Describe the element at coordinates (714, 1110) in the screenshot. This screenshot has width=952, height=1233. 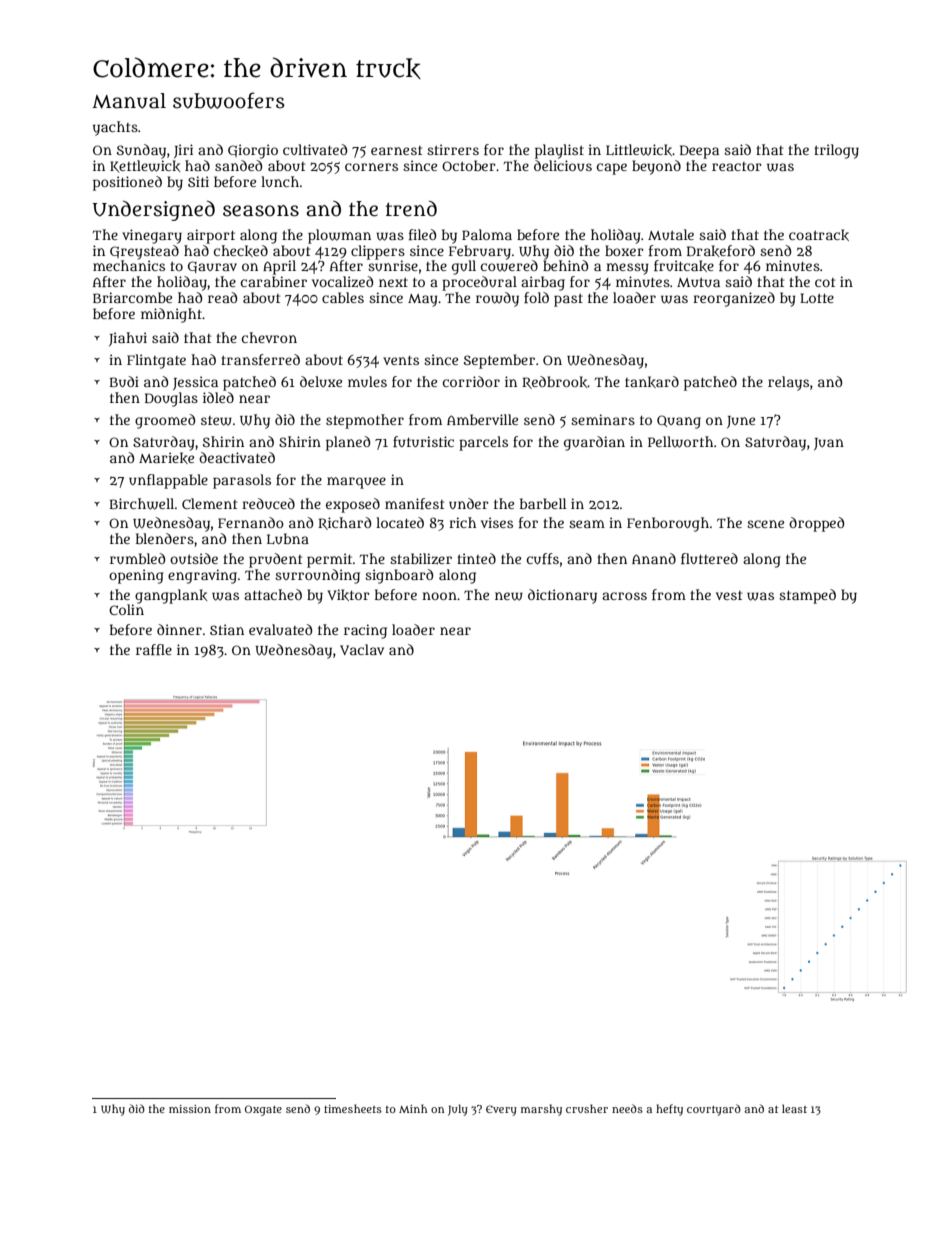
I see `courtyard` at that location.
